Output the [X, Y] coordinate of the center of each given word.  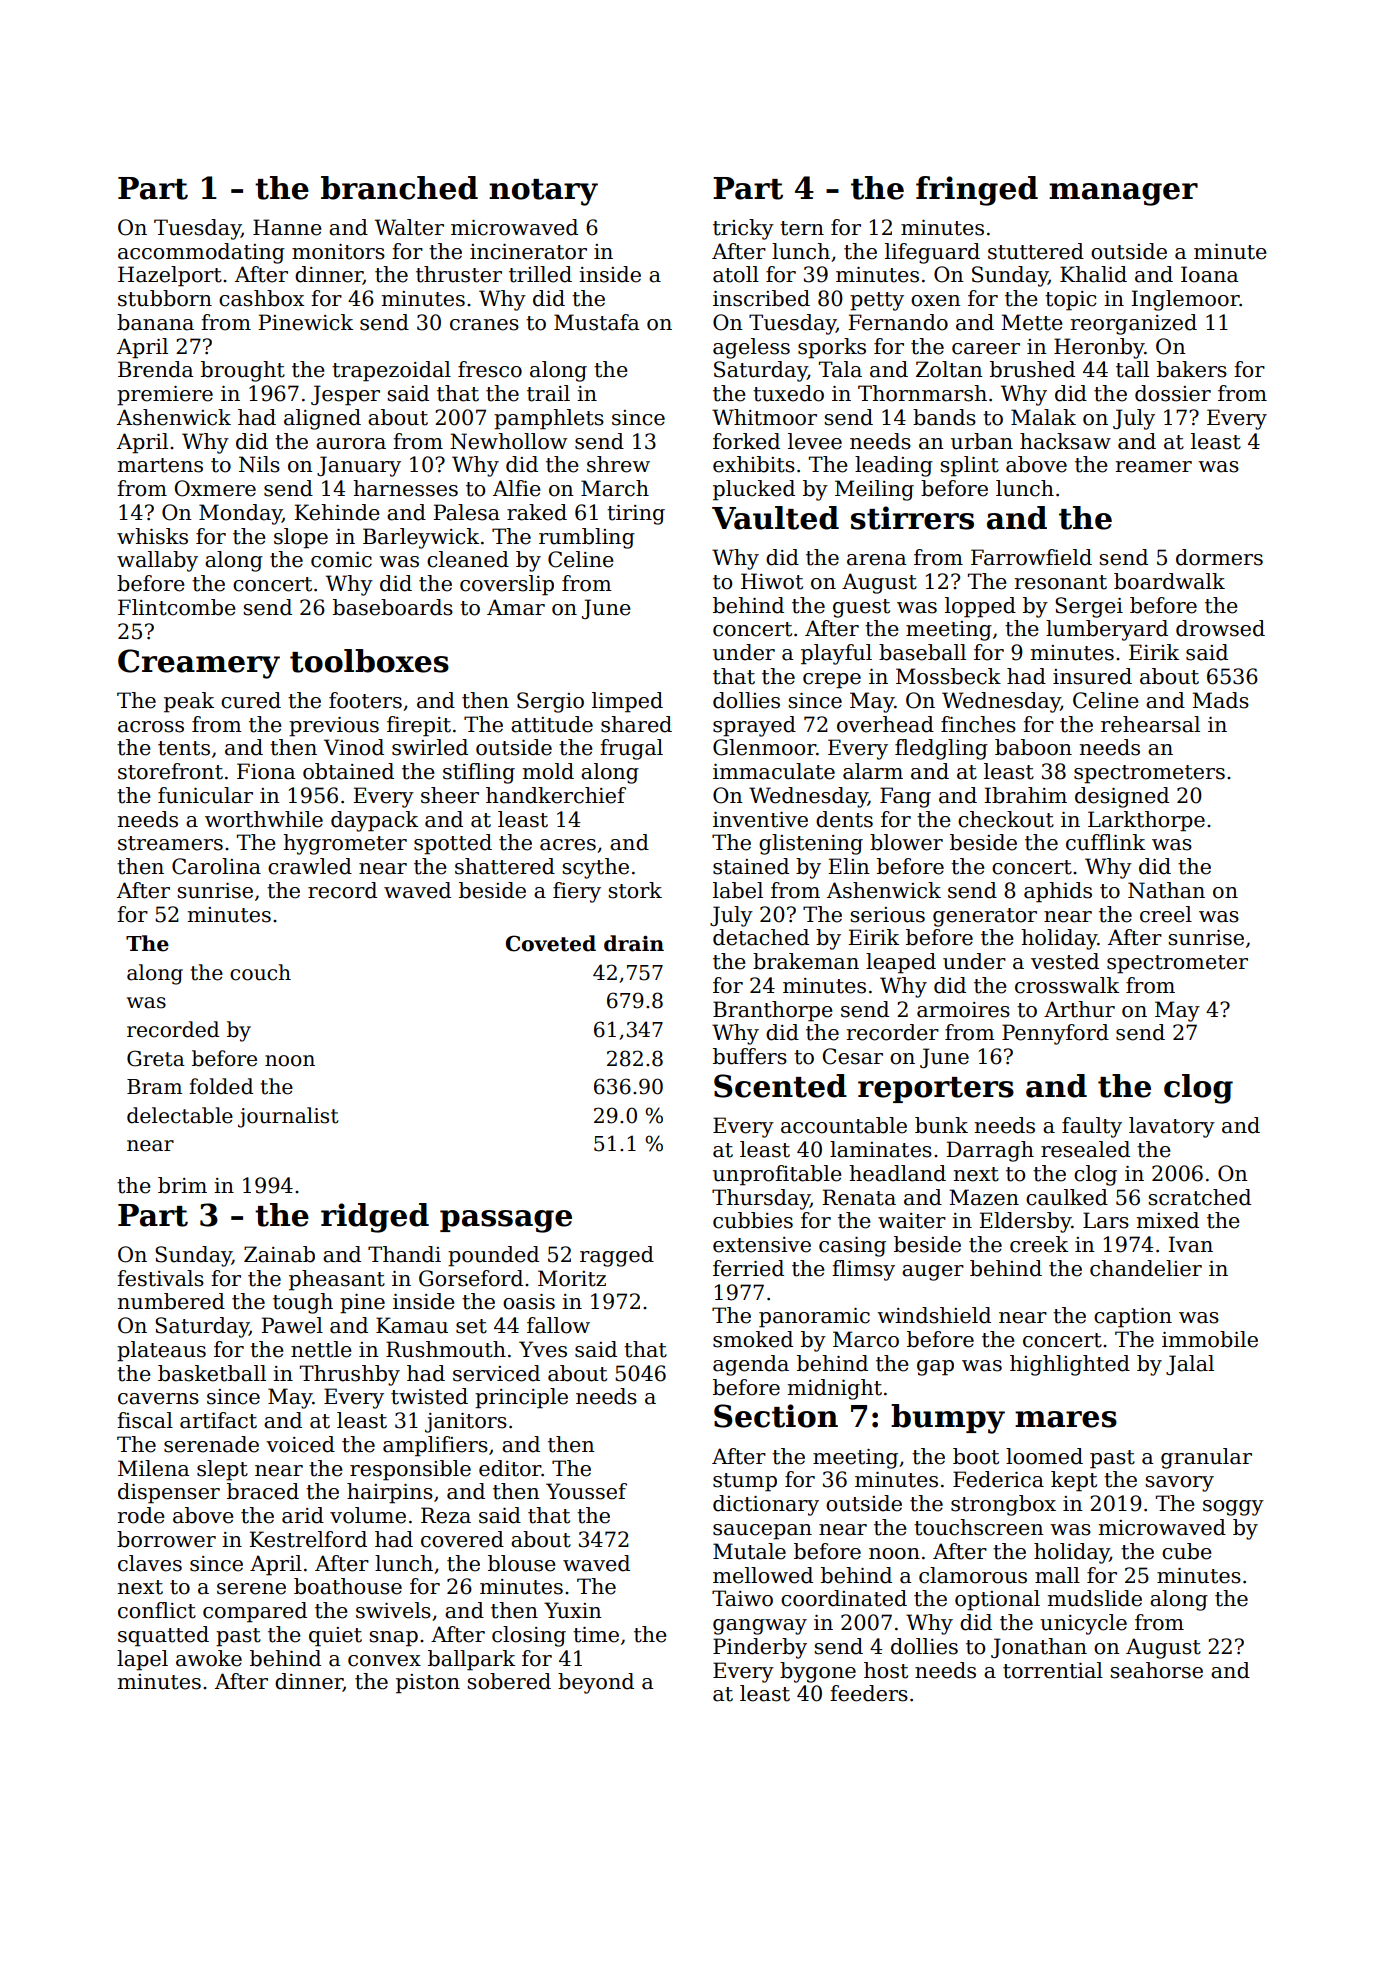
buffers [750, 1056]
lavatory [1172, 1127]
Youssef [586, 1491]
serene [251, 1589]
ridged [375, 1218]
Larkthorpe [1146, 821]
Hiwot [772, 581]
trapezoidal [391, 371]
